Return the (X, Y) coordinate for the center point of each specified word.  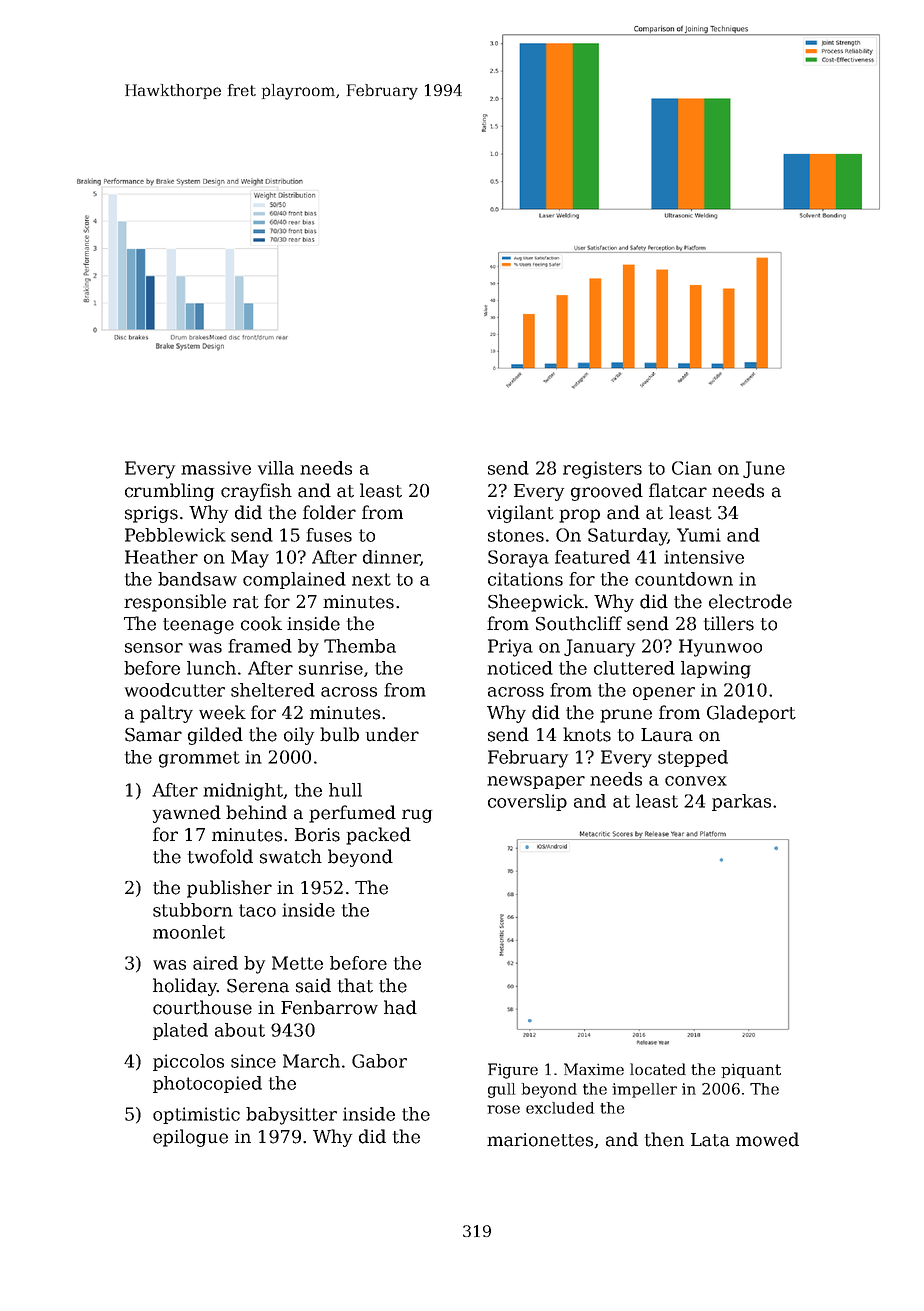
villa (276, 468)
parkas (741, 802)
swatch (291, 856)
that (355, 985)
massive (216, 468)
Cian (692, 468)
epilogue (190, 1138)
